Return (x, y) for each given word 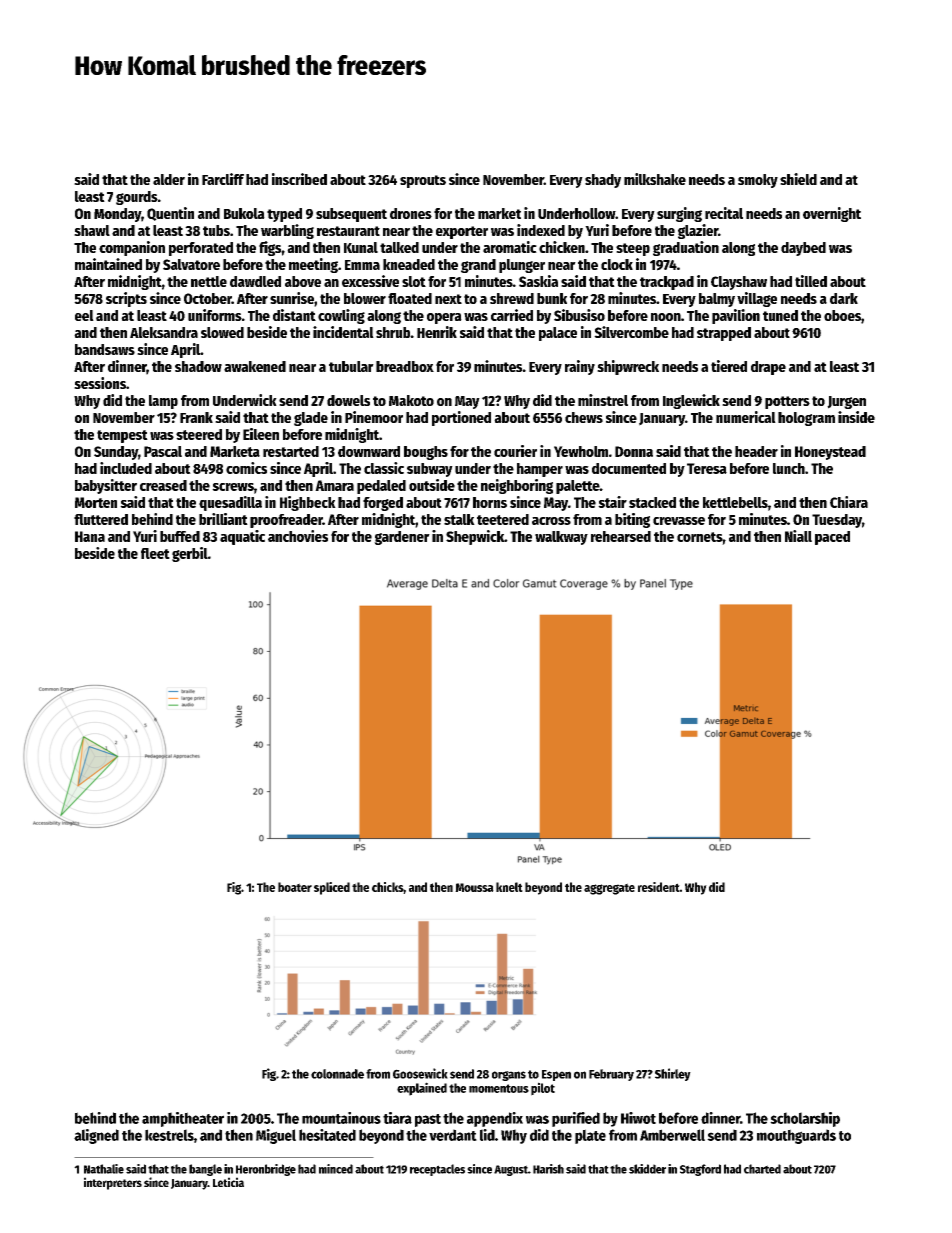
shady (603, 181)
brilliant (223, 519)
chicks (387, 887)
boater (295, 887)
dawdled (255, 281)
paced (832, 538)
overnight (832, 214)
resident (659, 887)
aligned (96, 1136)
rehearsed (621, 536)
